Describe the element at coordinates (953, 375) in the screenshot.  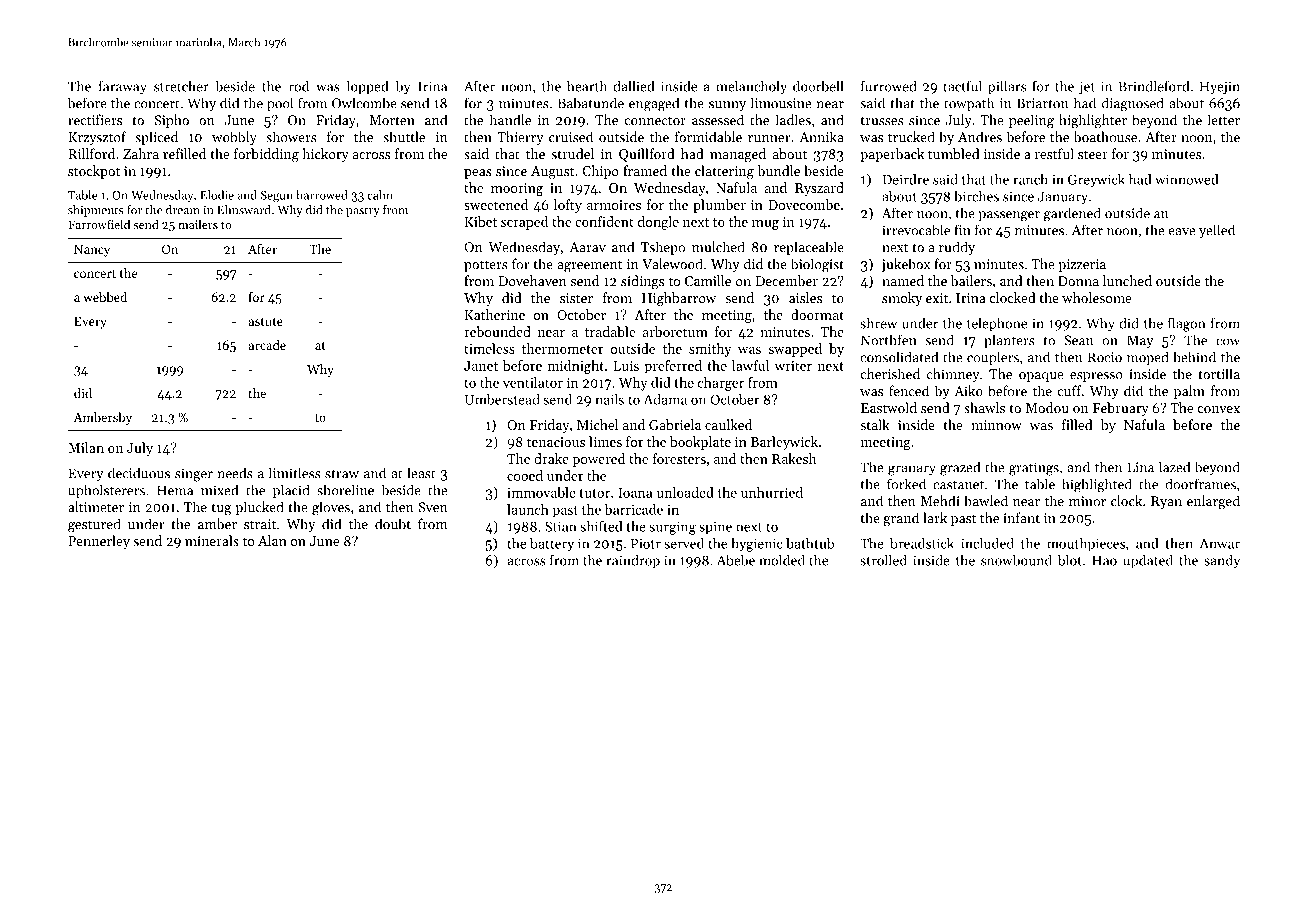
I see `chimney` at that location.
